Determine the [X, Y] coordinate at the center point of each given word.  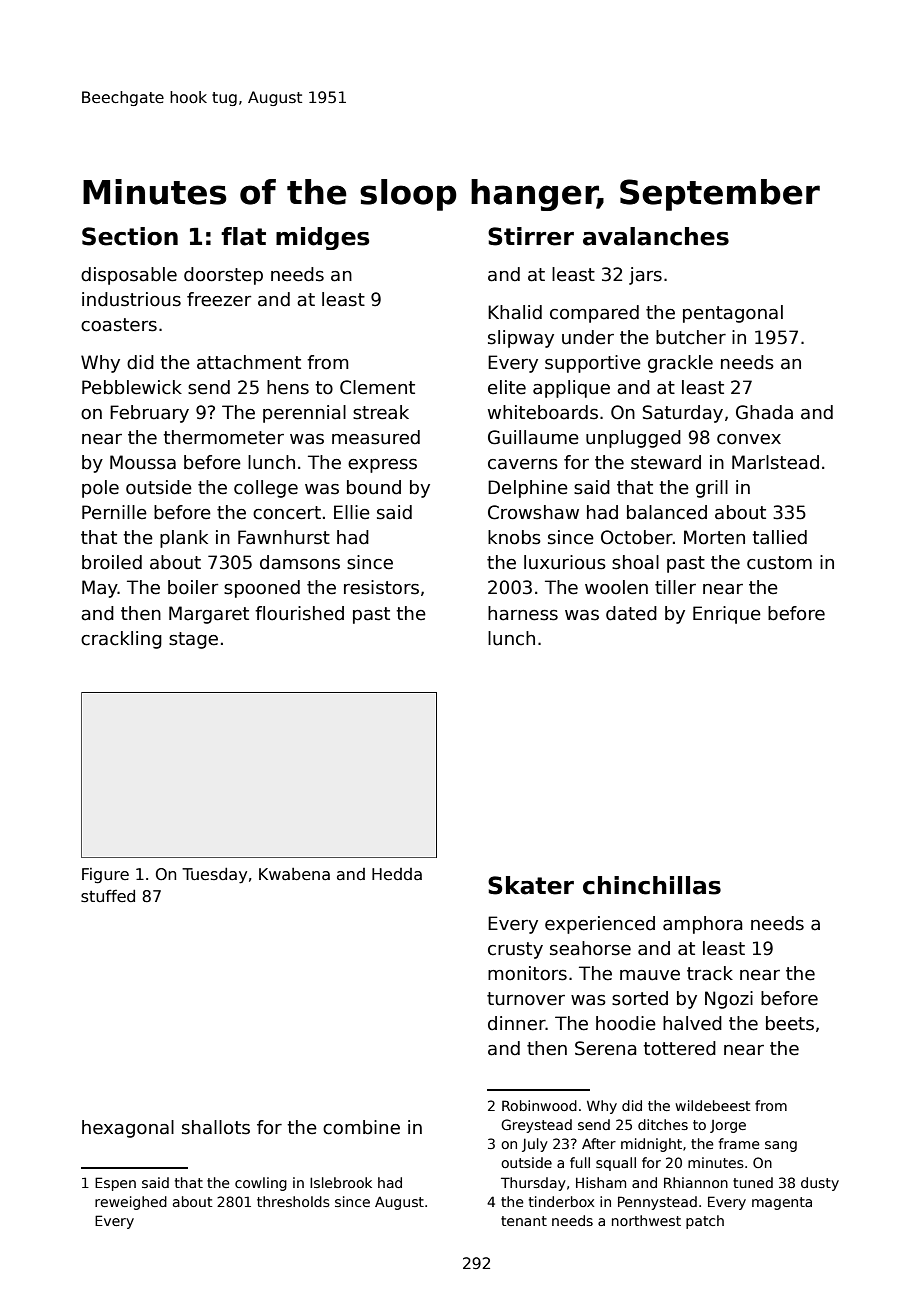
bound [374, 487]
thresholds [293, 1201]
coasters [119, 325]
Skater [531, 885]
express [382, 466]
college [266, 489]
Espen [115, 1184]
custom [779, 563]
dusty [820, 1184]
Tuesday [214, 876]
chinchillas [652, 885]
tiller [675, 587]
